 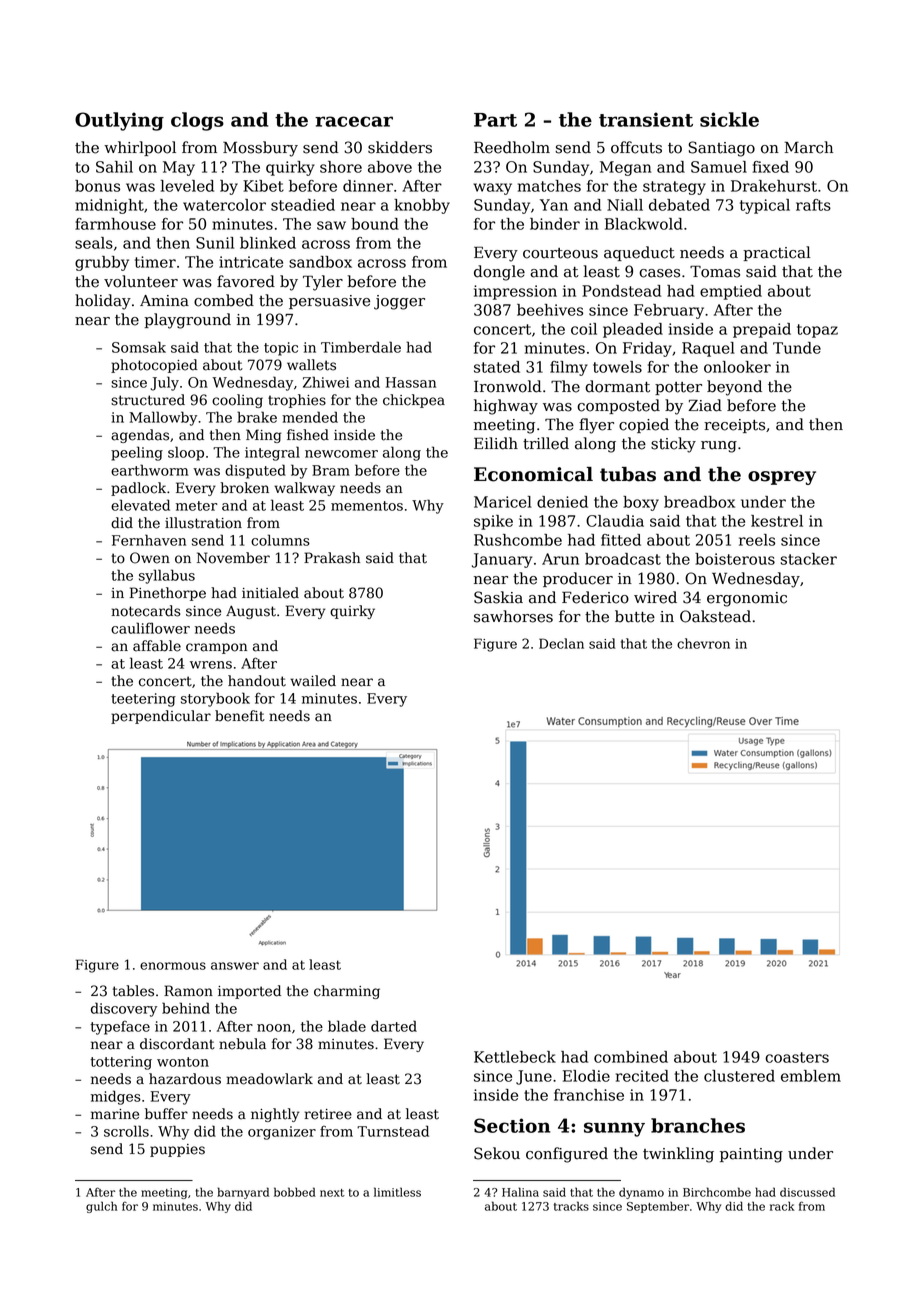 I want to click on boisterous, so click(x=735, y=559).
